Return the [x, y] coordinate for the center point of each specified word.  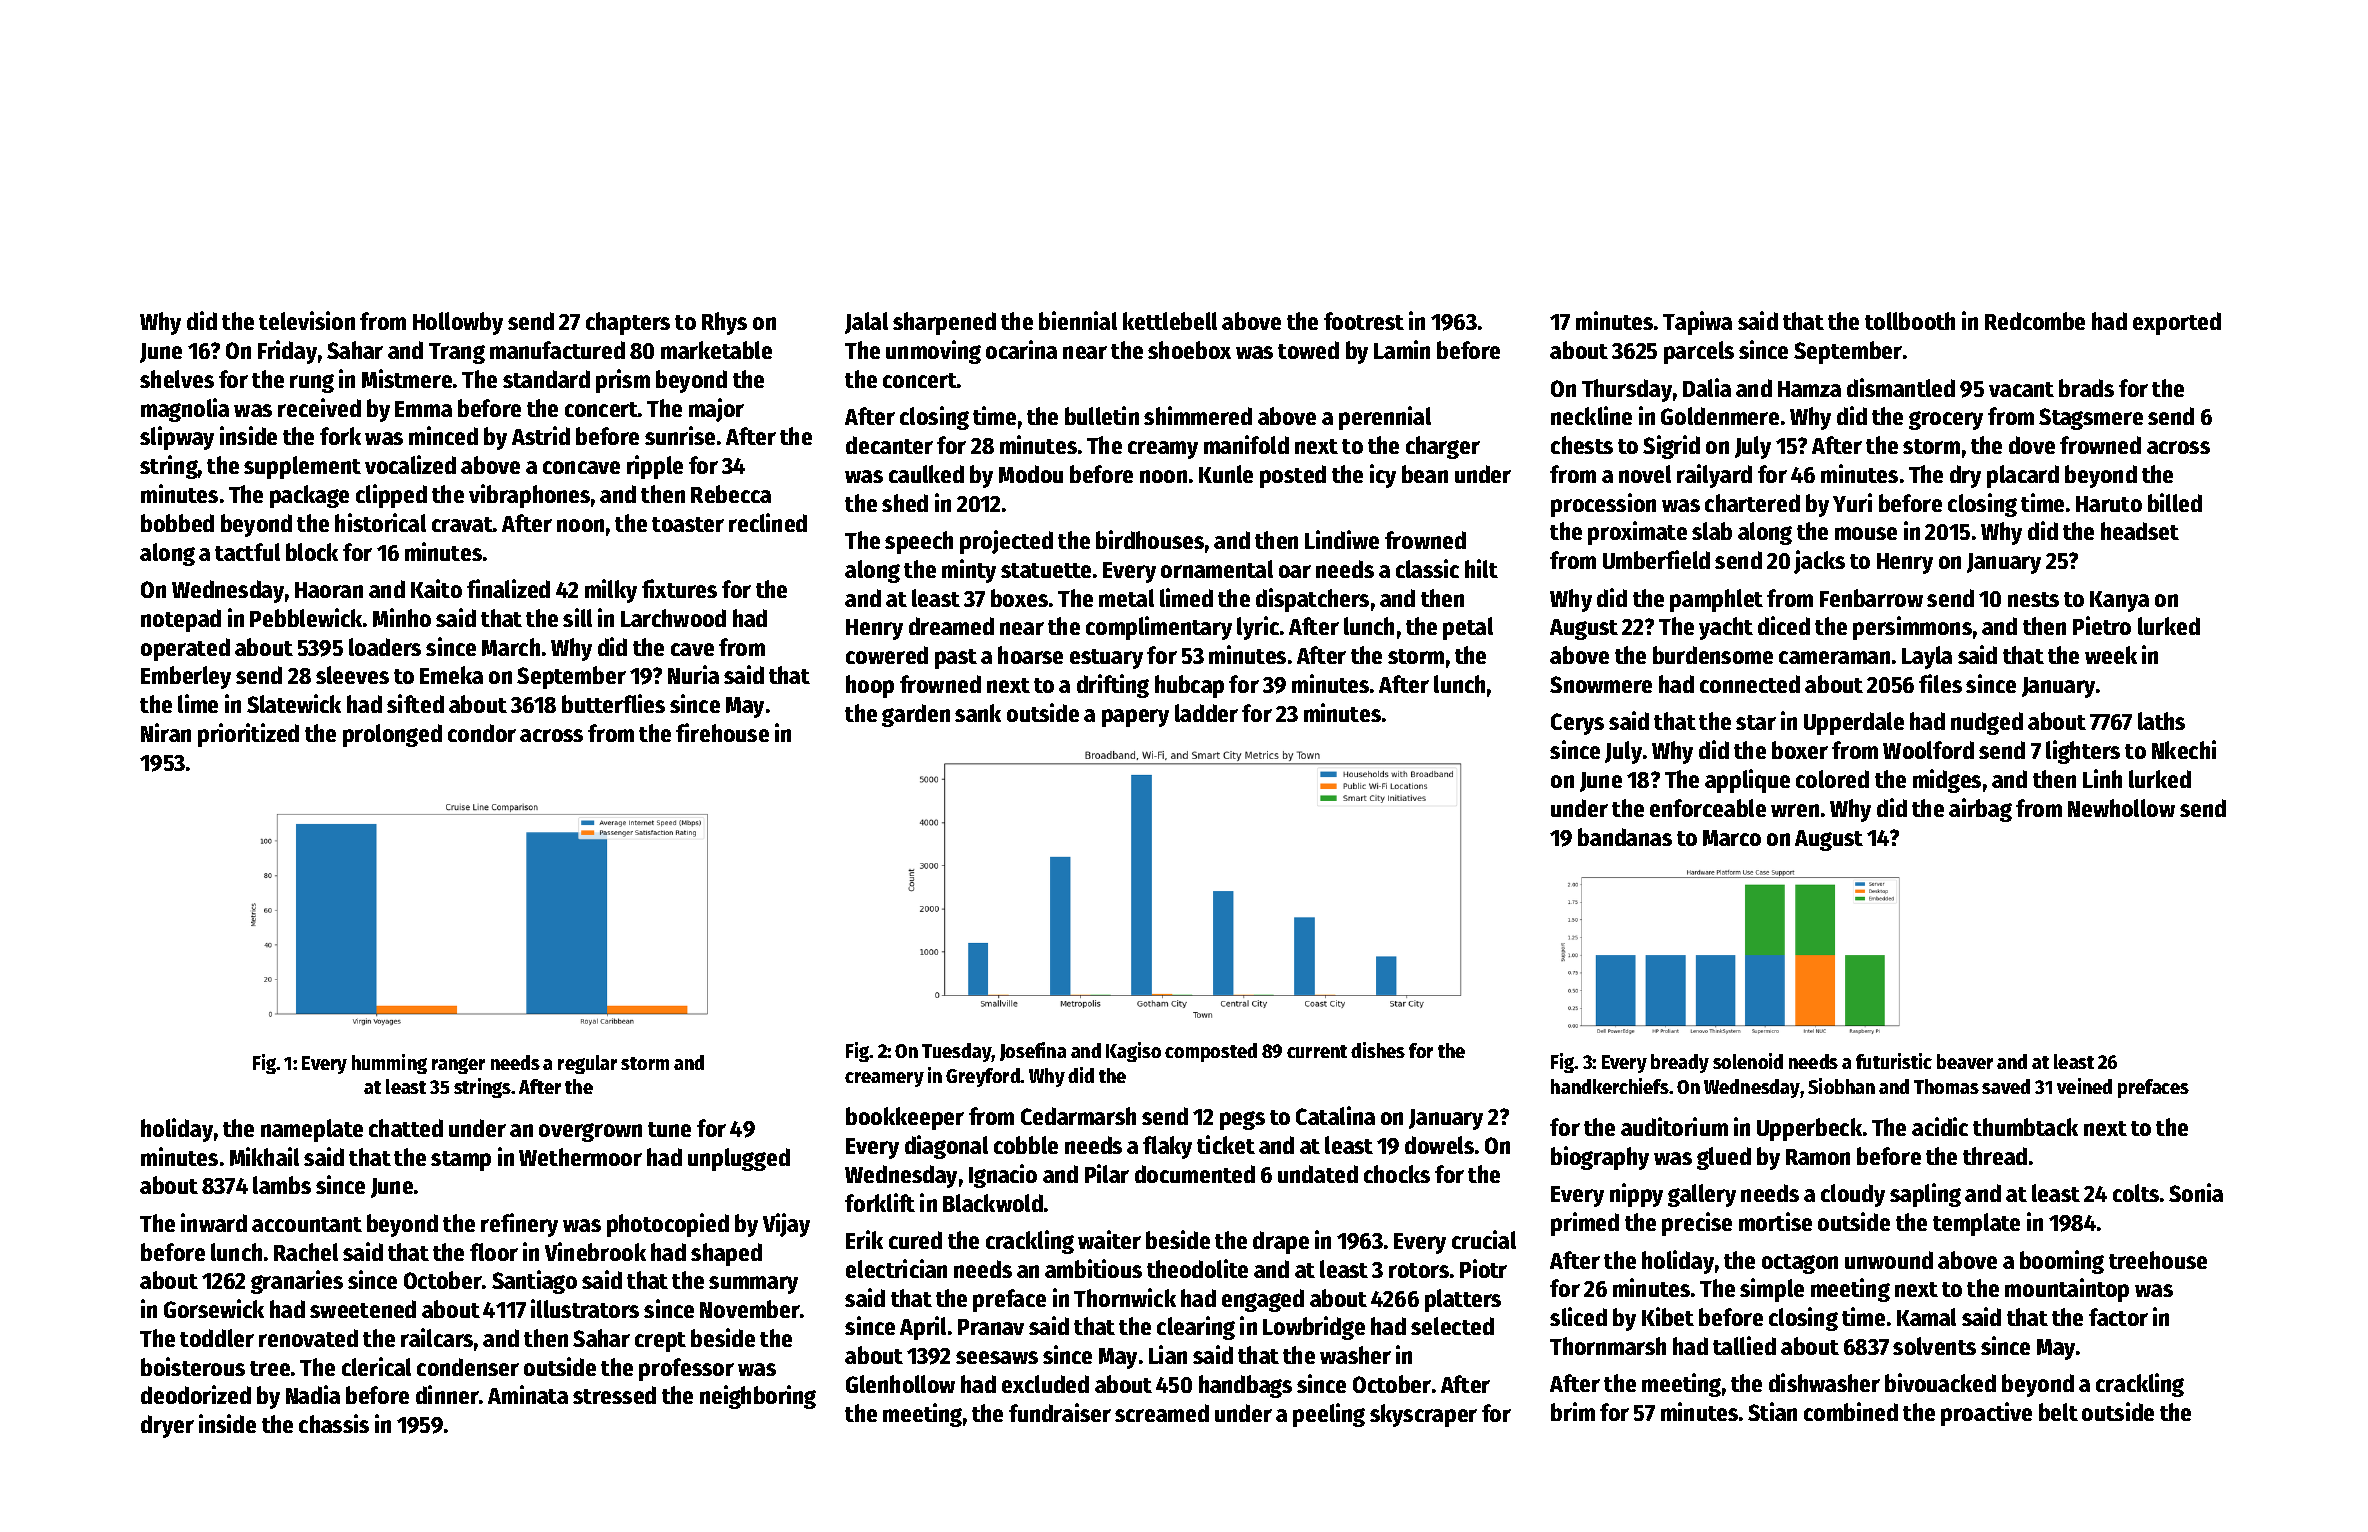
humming [389, 1064]
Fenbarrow [1871, 598]
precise [1697, 1224]
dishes [1378, 1050]
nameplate [312, 1130]
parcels [1699, 352]
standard [546, 379]
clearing [1196, 1328]
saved [2006, 1086]
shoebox [1189, 350]
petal [1468, 628]
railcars [437, 1337]
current [1317, 1051]
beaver [1965, 1061]
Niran [166, 732]
